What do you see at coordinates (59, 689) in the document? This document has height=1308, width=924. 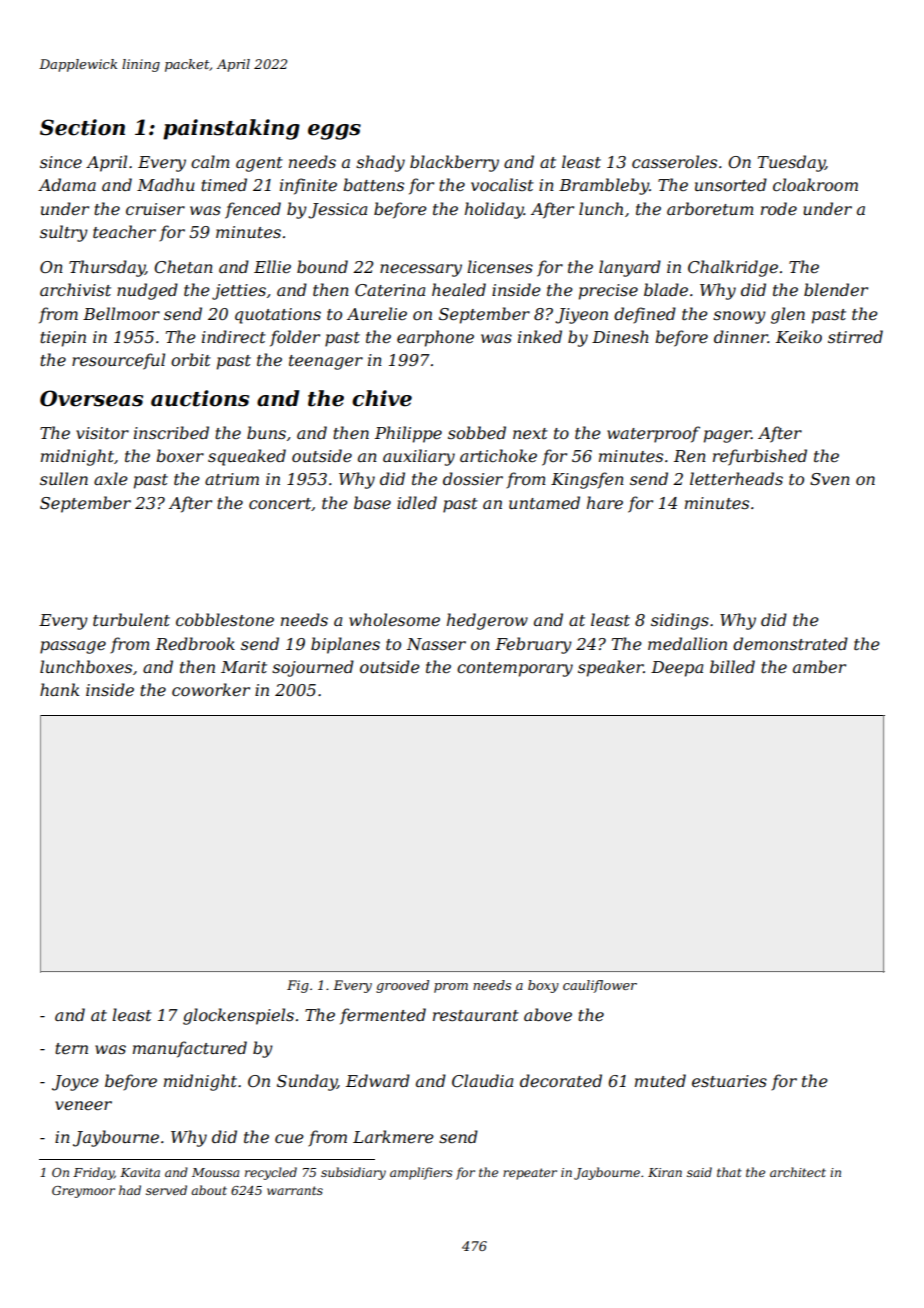 I see `hank` at bounding box center [59, 689].
